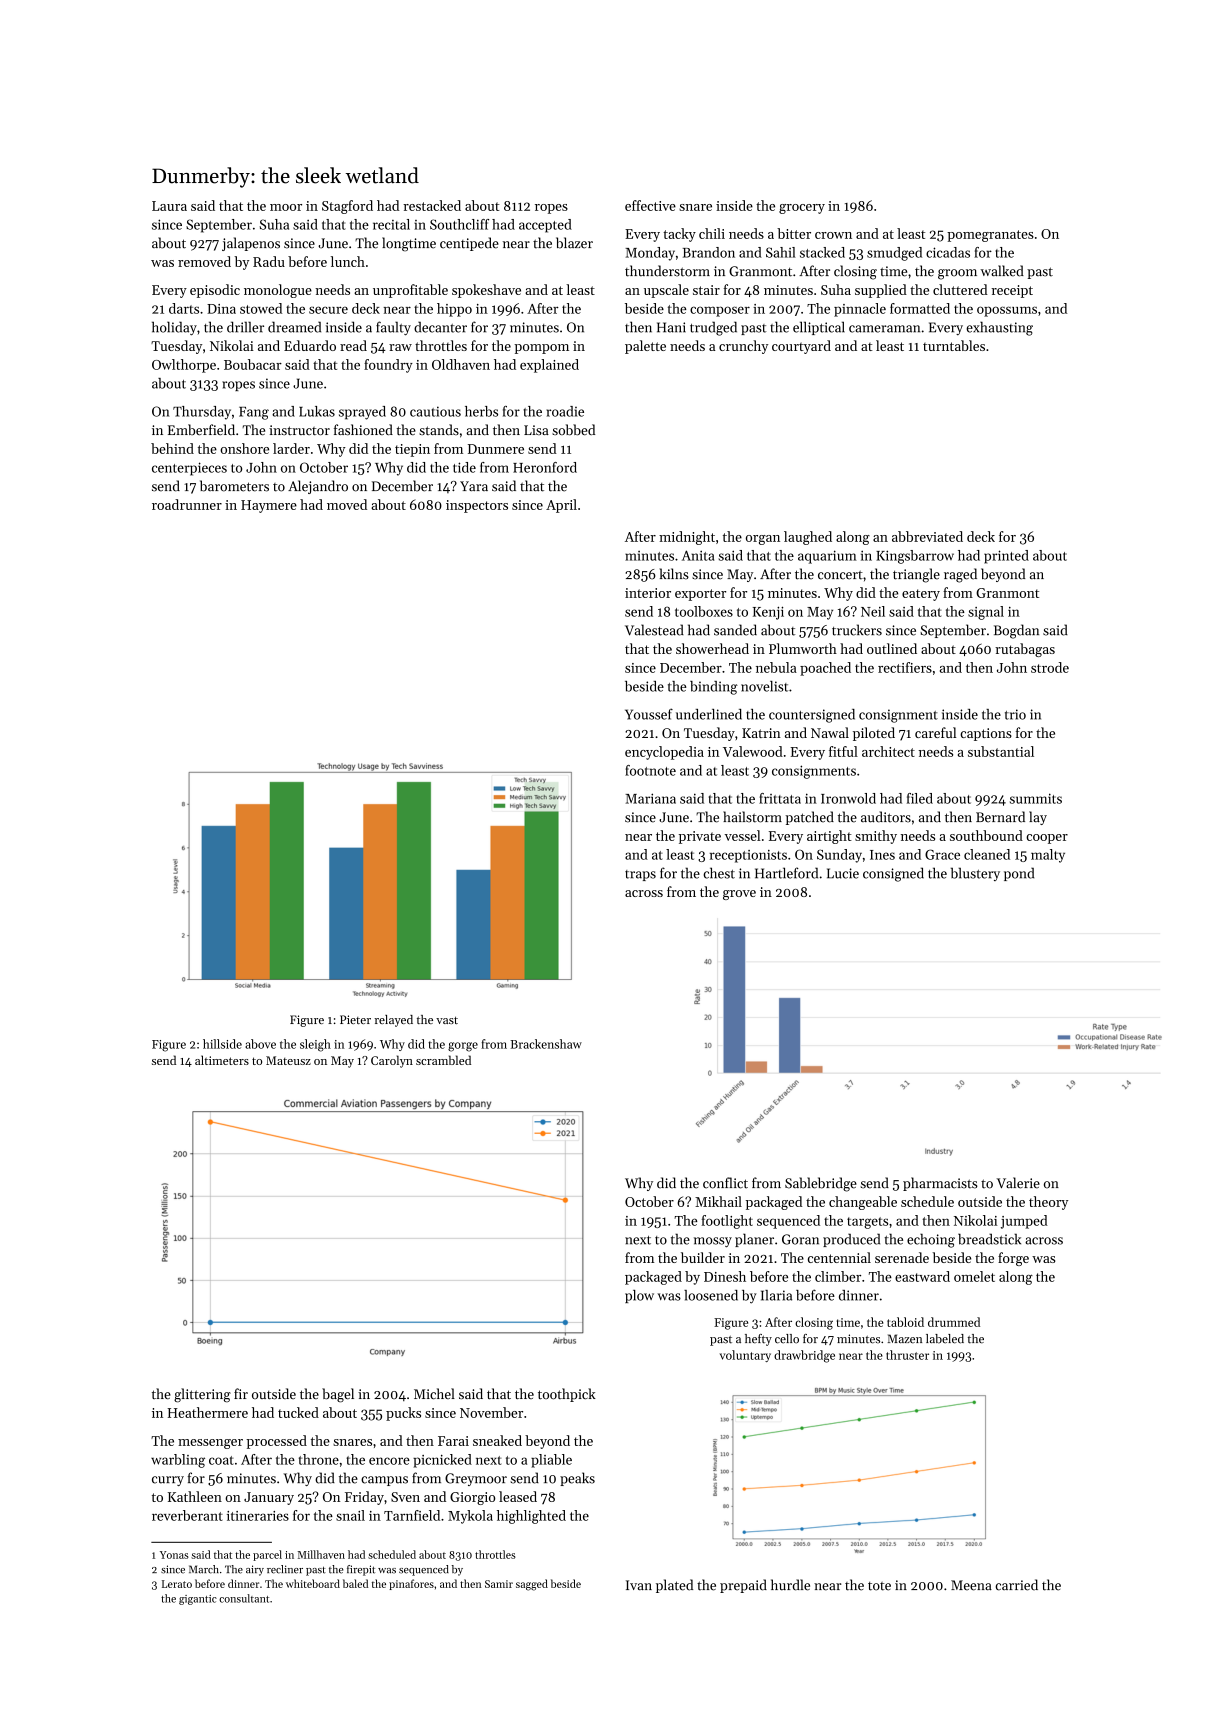 This image has width=1221, height=1727. Describe the element at coordinates (269, 506) in the image. I see `Haymere` at that location.
